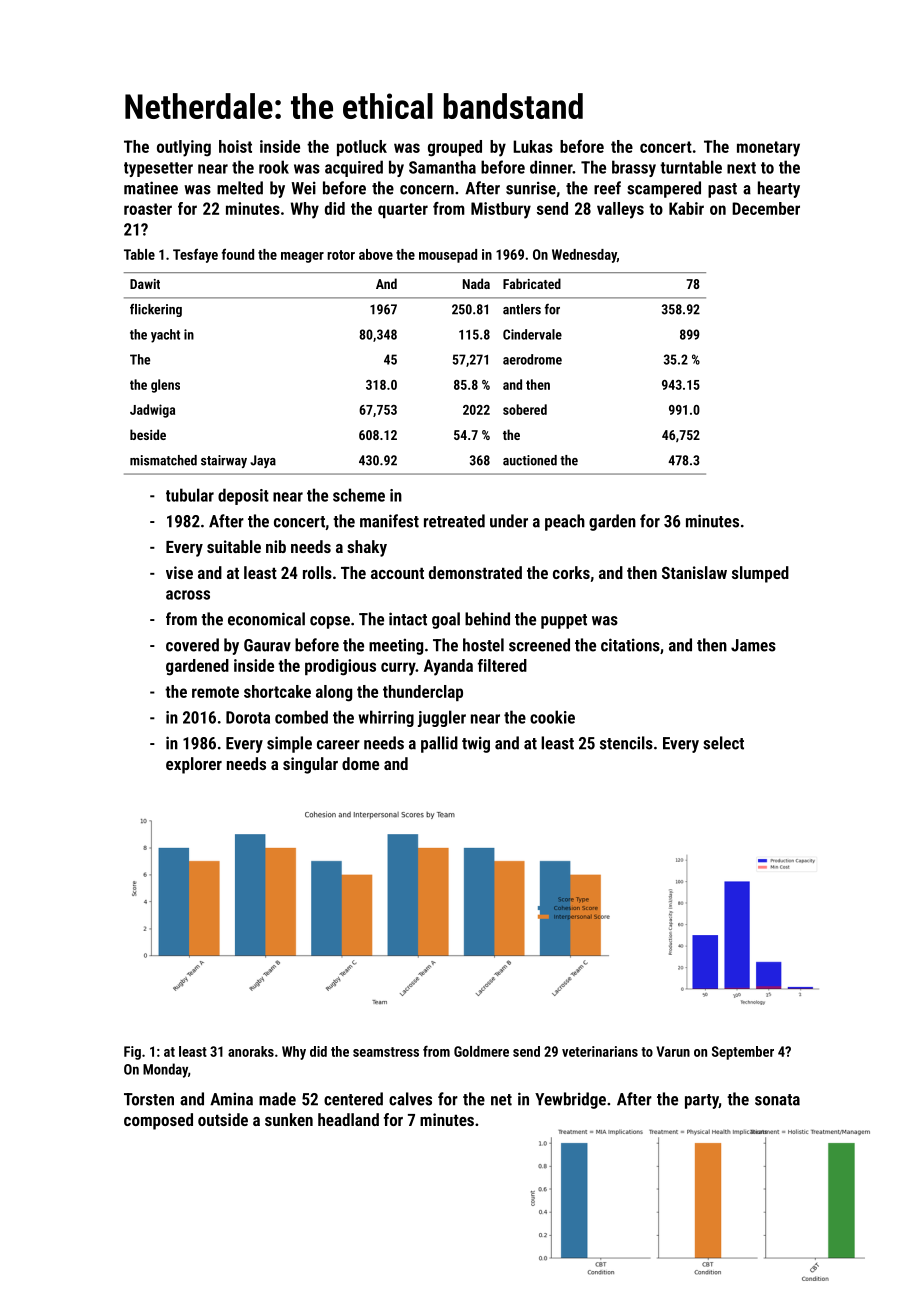 The image size is (924, 1311). What do you see at coordinates (263, 461) in the screenshot?
I see `Jaya` at bounding box center [263, 461].
